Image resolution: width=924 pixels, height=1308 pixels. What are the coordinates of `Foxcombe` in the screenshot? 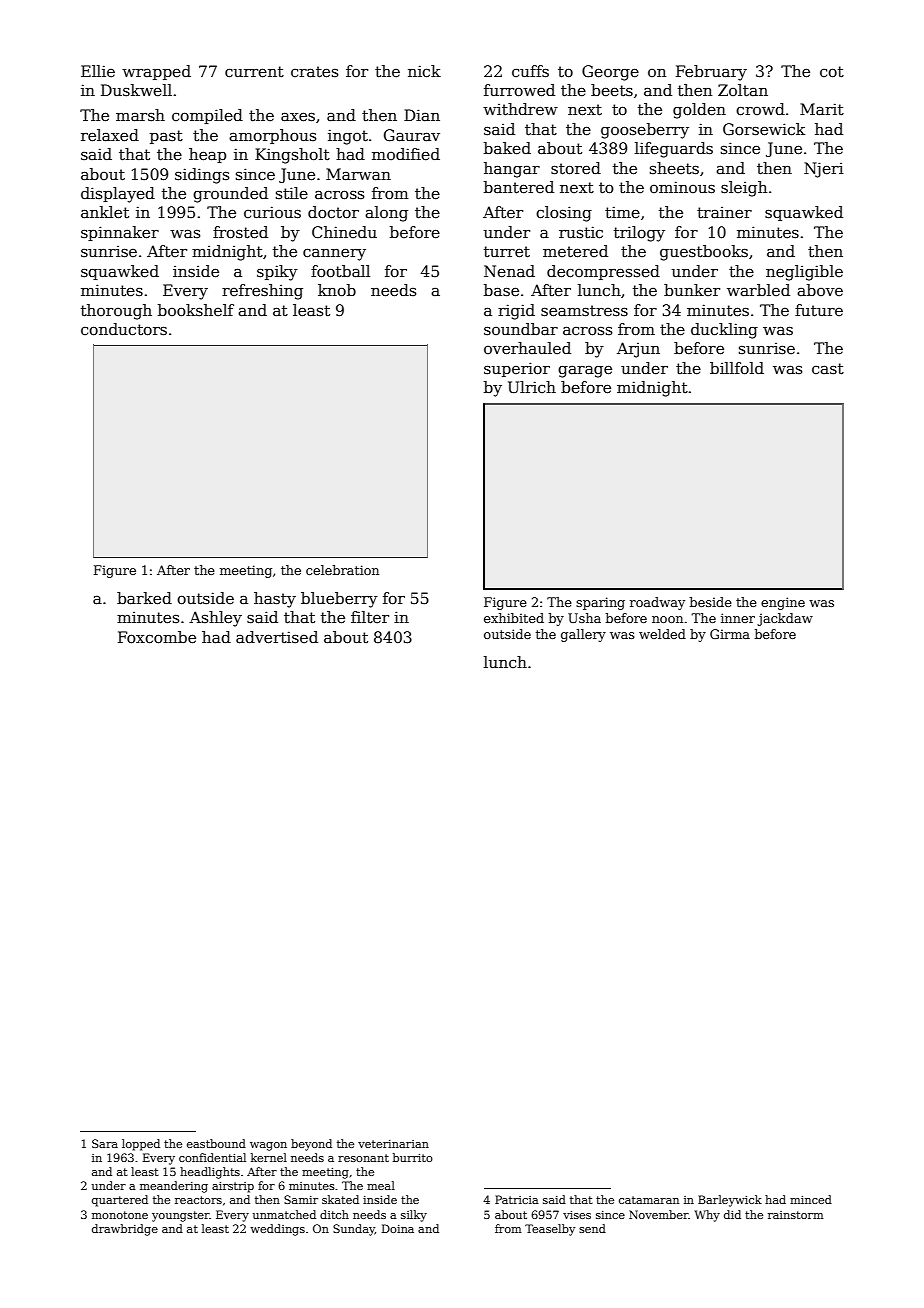 It's located at (157, 637).
